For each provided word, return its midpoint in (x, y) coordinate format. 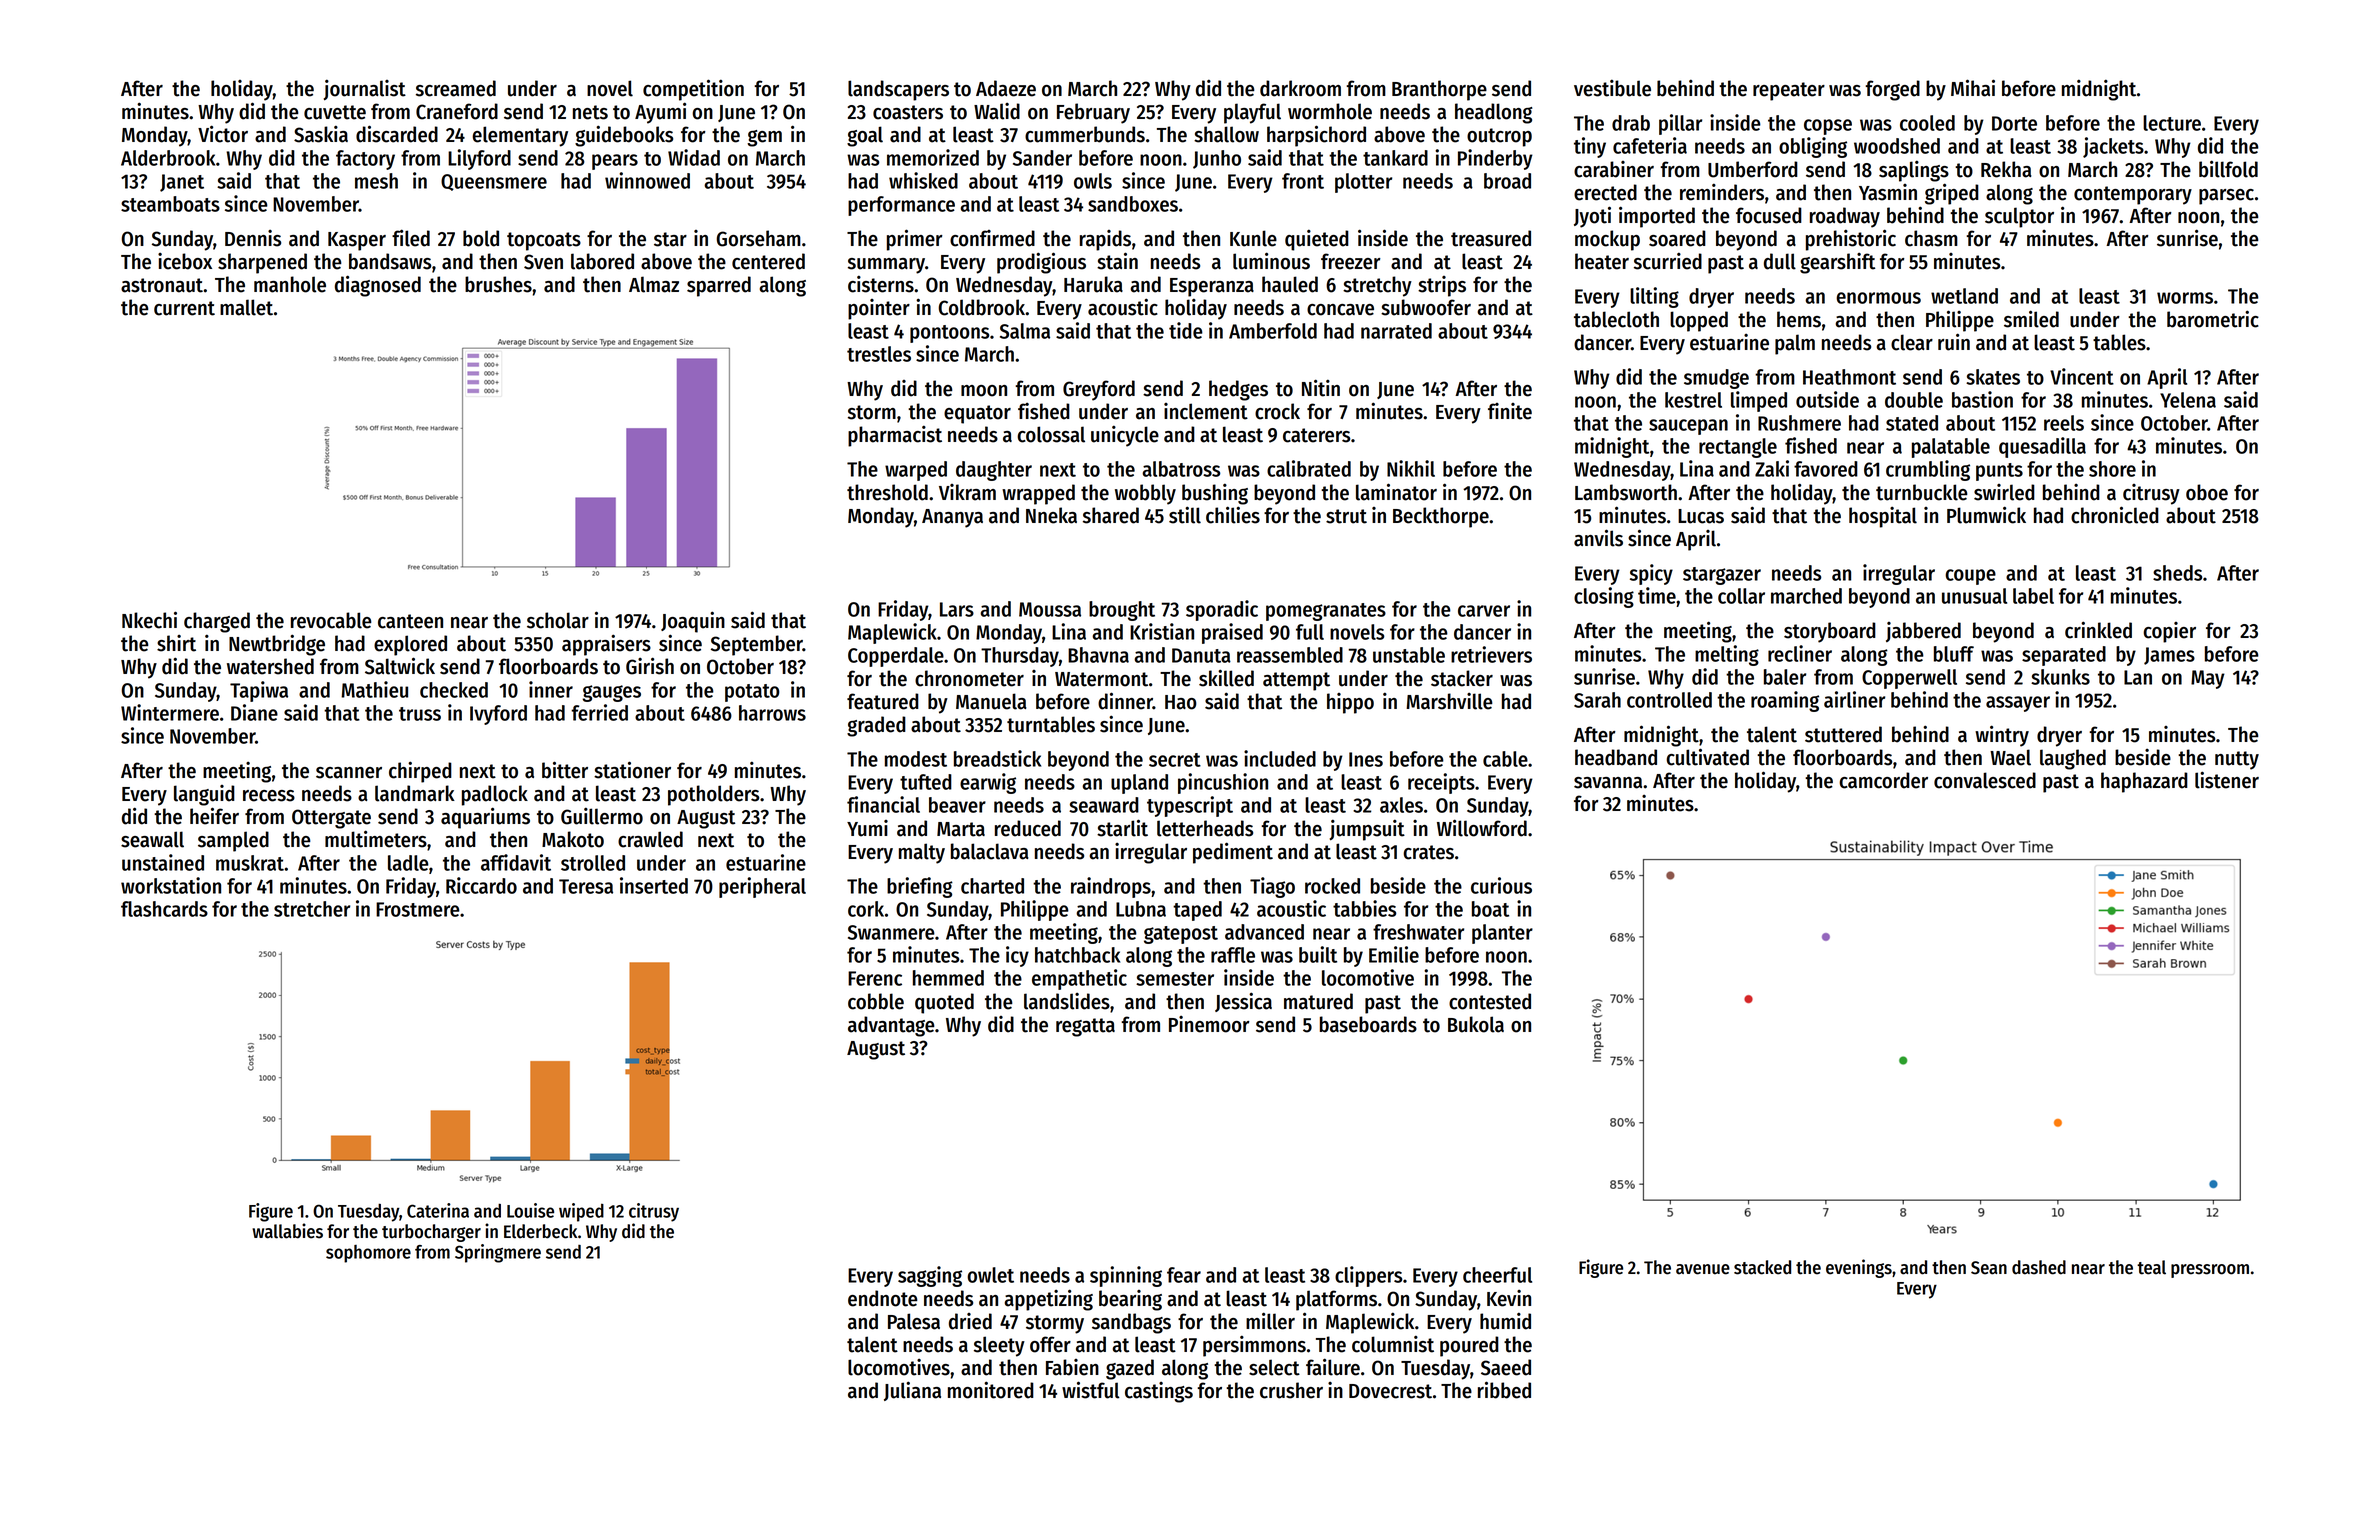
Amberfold (1273, 331)
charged (217, 622)
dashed (2039, 1267)
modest (916, 759)
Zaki (1772, 468)
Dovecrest (1390, 1391)
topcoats (544, 241)
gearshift (1837, 263)
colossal (1051, 434)
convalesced (1985, 780)
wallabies (287, 1231)
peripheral (762, 887)
